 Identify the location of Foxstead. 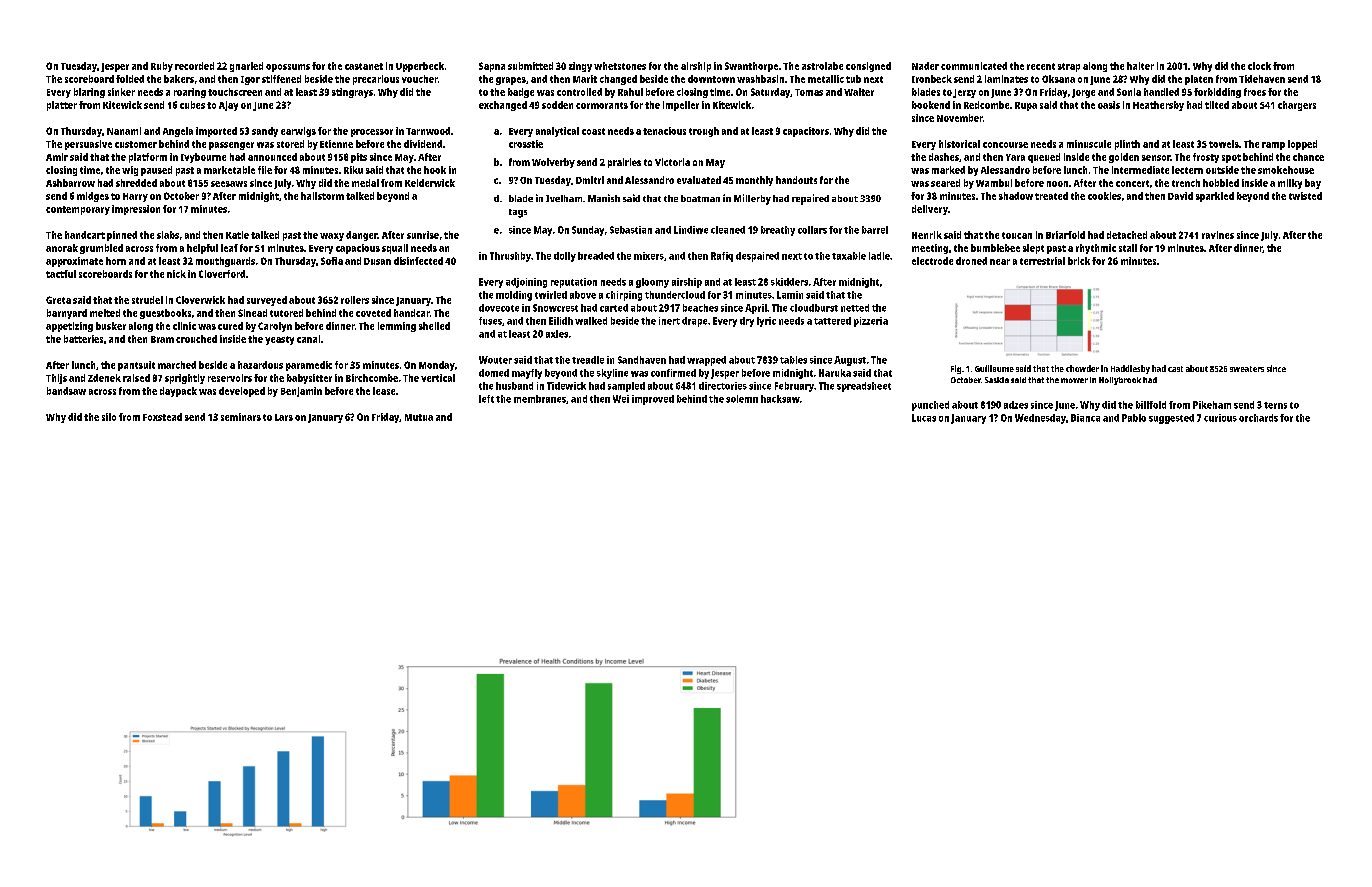
(162, 417).
